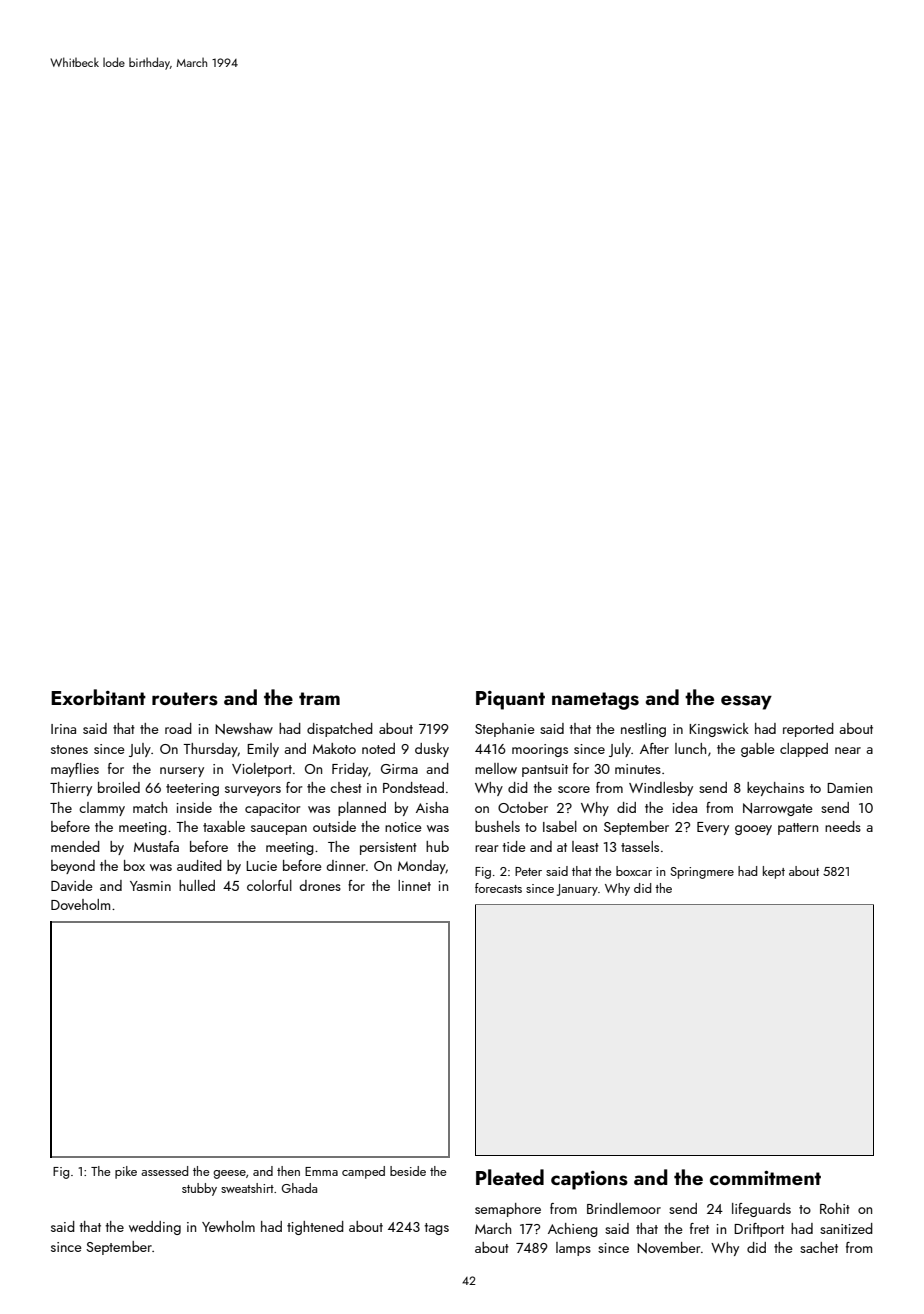 Image resolution: width=924 pixels, height=1314 pixels. Describe the element at coordinates (350, 770) in the screenshot. I see `Friday` at that location.
